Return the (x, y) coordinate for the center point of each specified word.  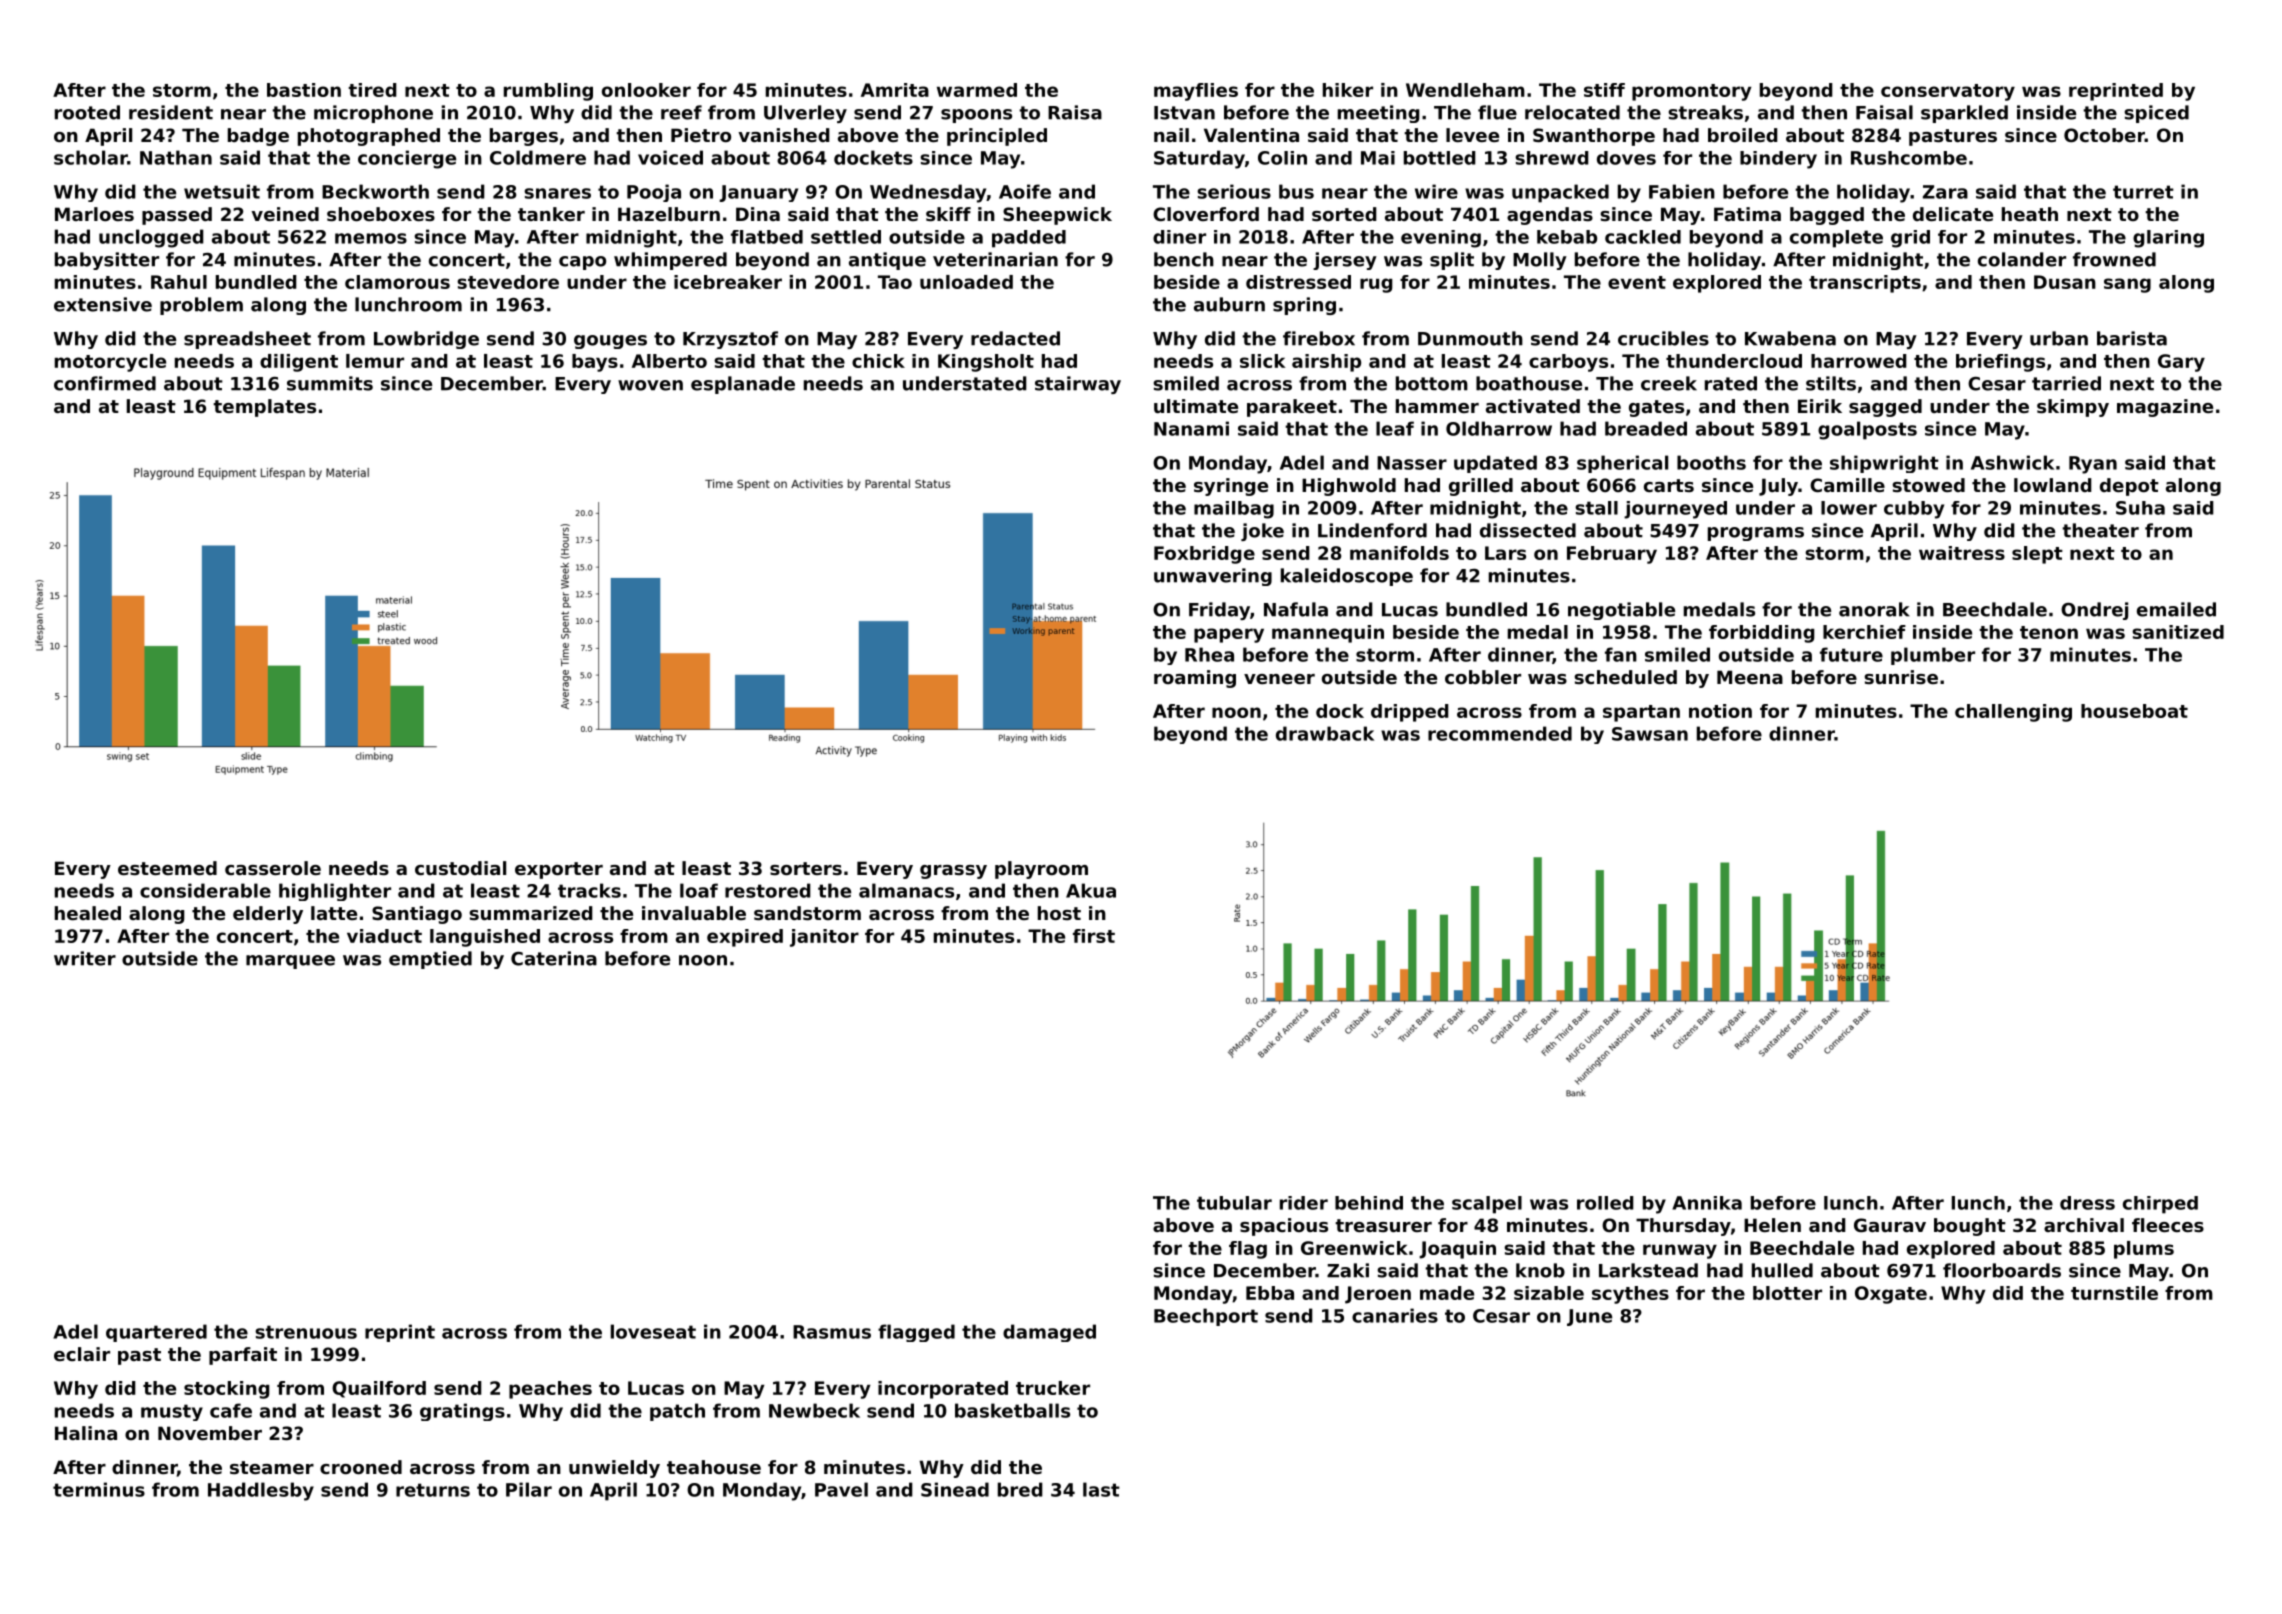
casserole (273, 868)
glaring (2168, 239)
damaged (1049, 1333)
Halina (86, 1433)
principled (997, 137)
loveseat (653, 1331)
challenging (2013, 713)
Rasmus (832, 1332)
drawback (1325, 733)
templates (264, 408)
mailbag (1234, 510)
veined (285, 214)
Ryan (2093, 465)
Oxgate (1891, 1295)
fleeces (2168, 1225)
